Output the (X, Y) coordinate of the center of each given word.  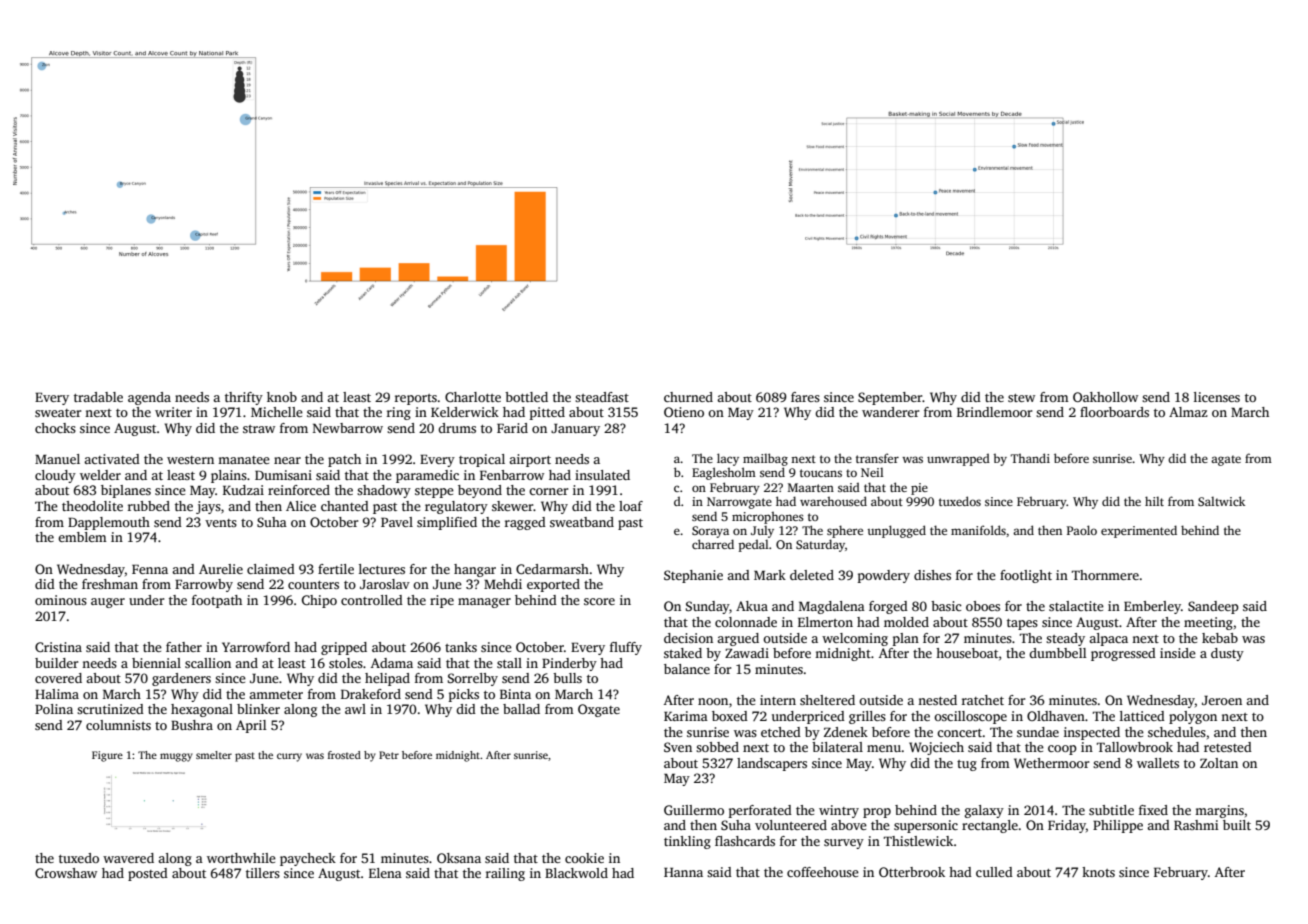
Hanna (683, 872)
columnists (118, 725)
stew (1021, 398)
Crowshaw (66, 873)
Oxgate (599, 710)
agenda (149, 398)
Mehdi (503, 584)
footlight (1026, 576)
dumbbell (1058, 653)
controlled (372, 600)
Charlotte (473, 397)
